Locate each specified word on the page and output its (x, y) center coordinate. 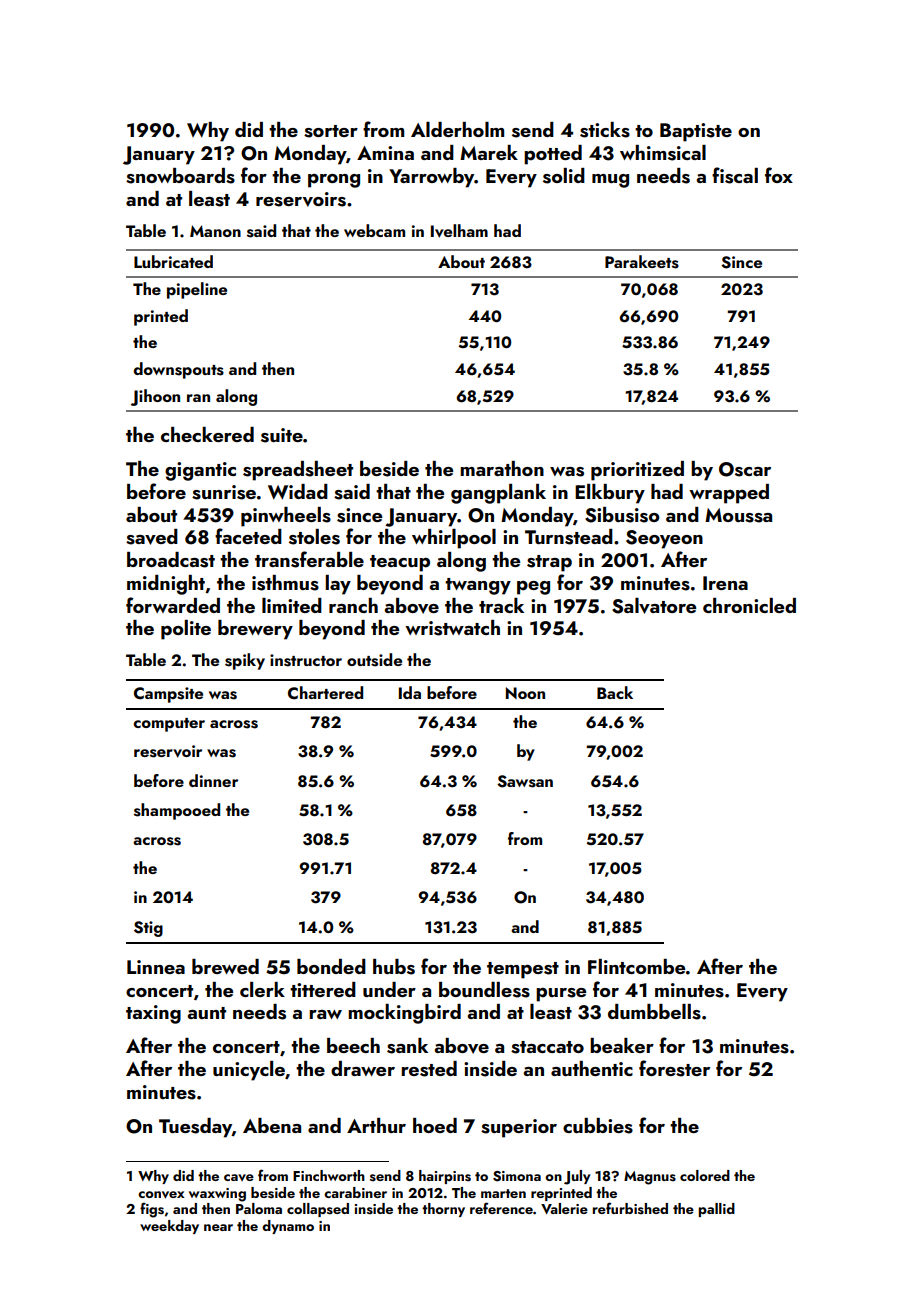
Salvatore (654, 606)
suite (282, 435)
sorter (331, 131)
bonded (331, 966)
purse (561, 995)
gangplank (498, 494)
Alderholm (457, 129)
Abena (272, 1125)
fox (779, 175)
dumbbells (654, 1012)
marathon (502, 468)
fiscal (735, 175)
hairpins (445, 1177)
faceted (248, 536)
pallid (716, 1210)
